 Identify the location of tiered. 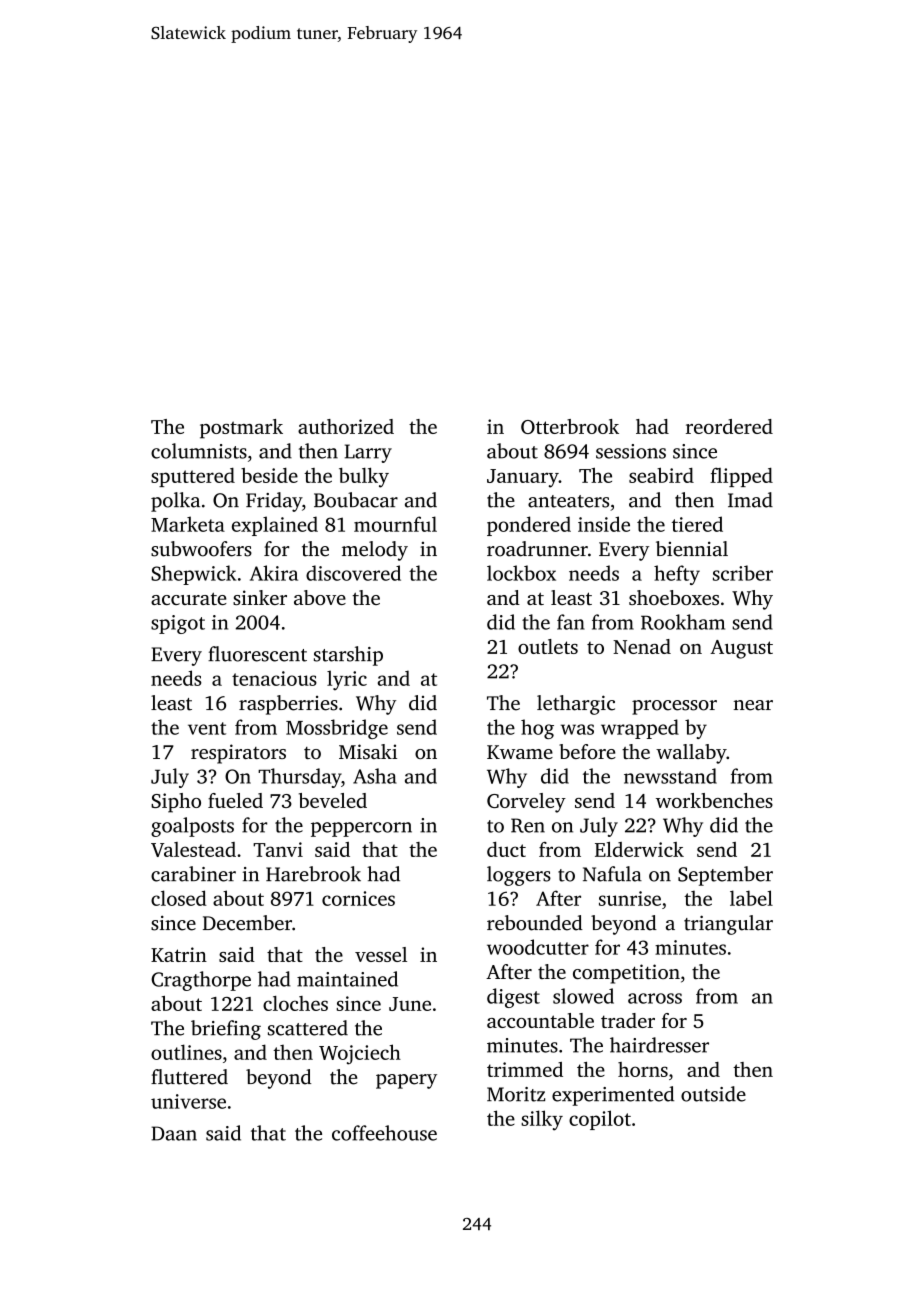
(697, 524).
